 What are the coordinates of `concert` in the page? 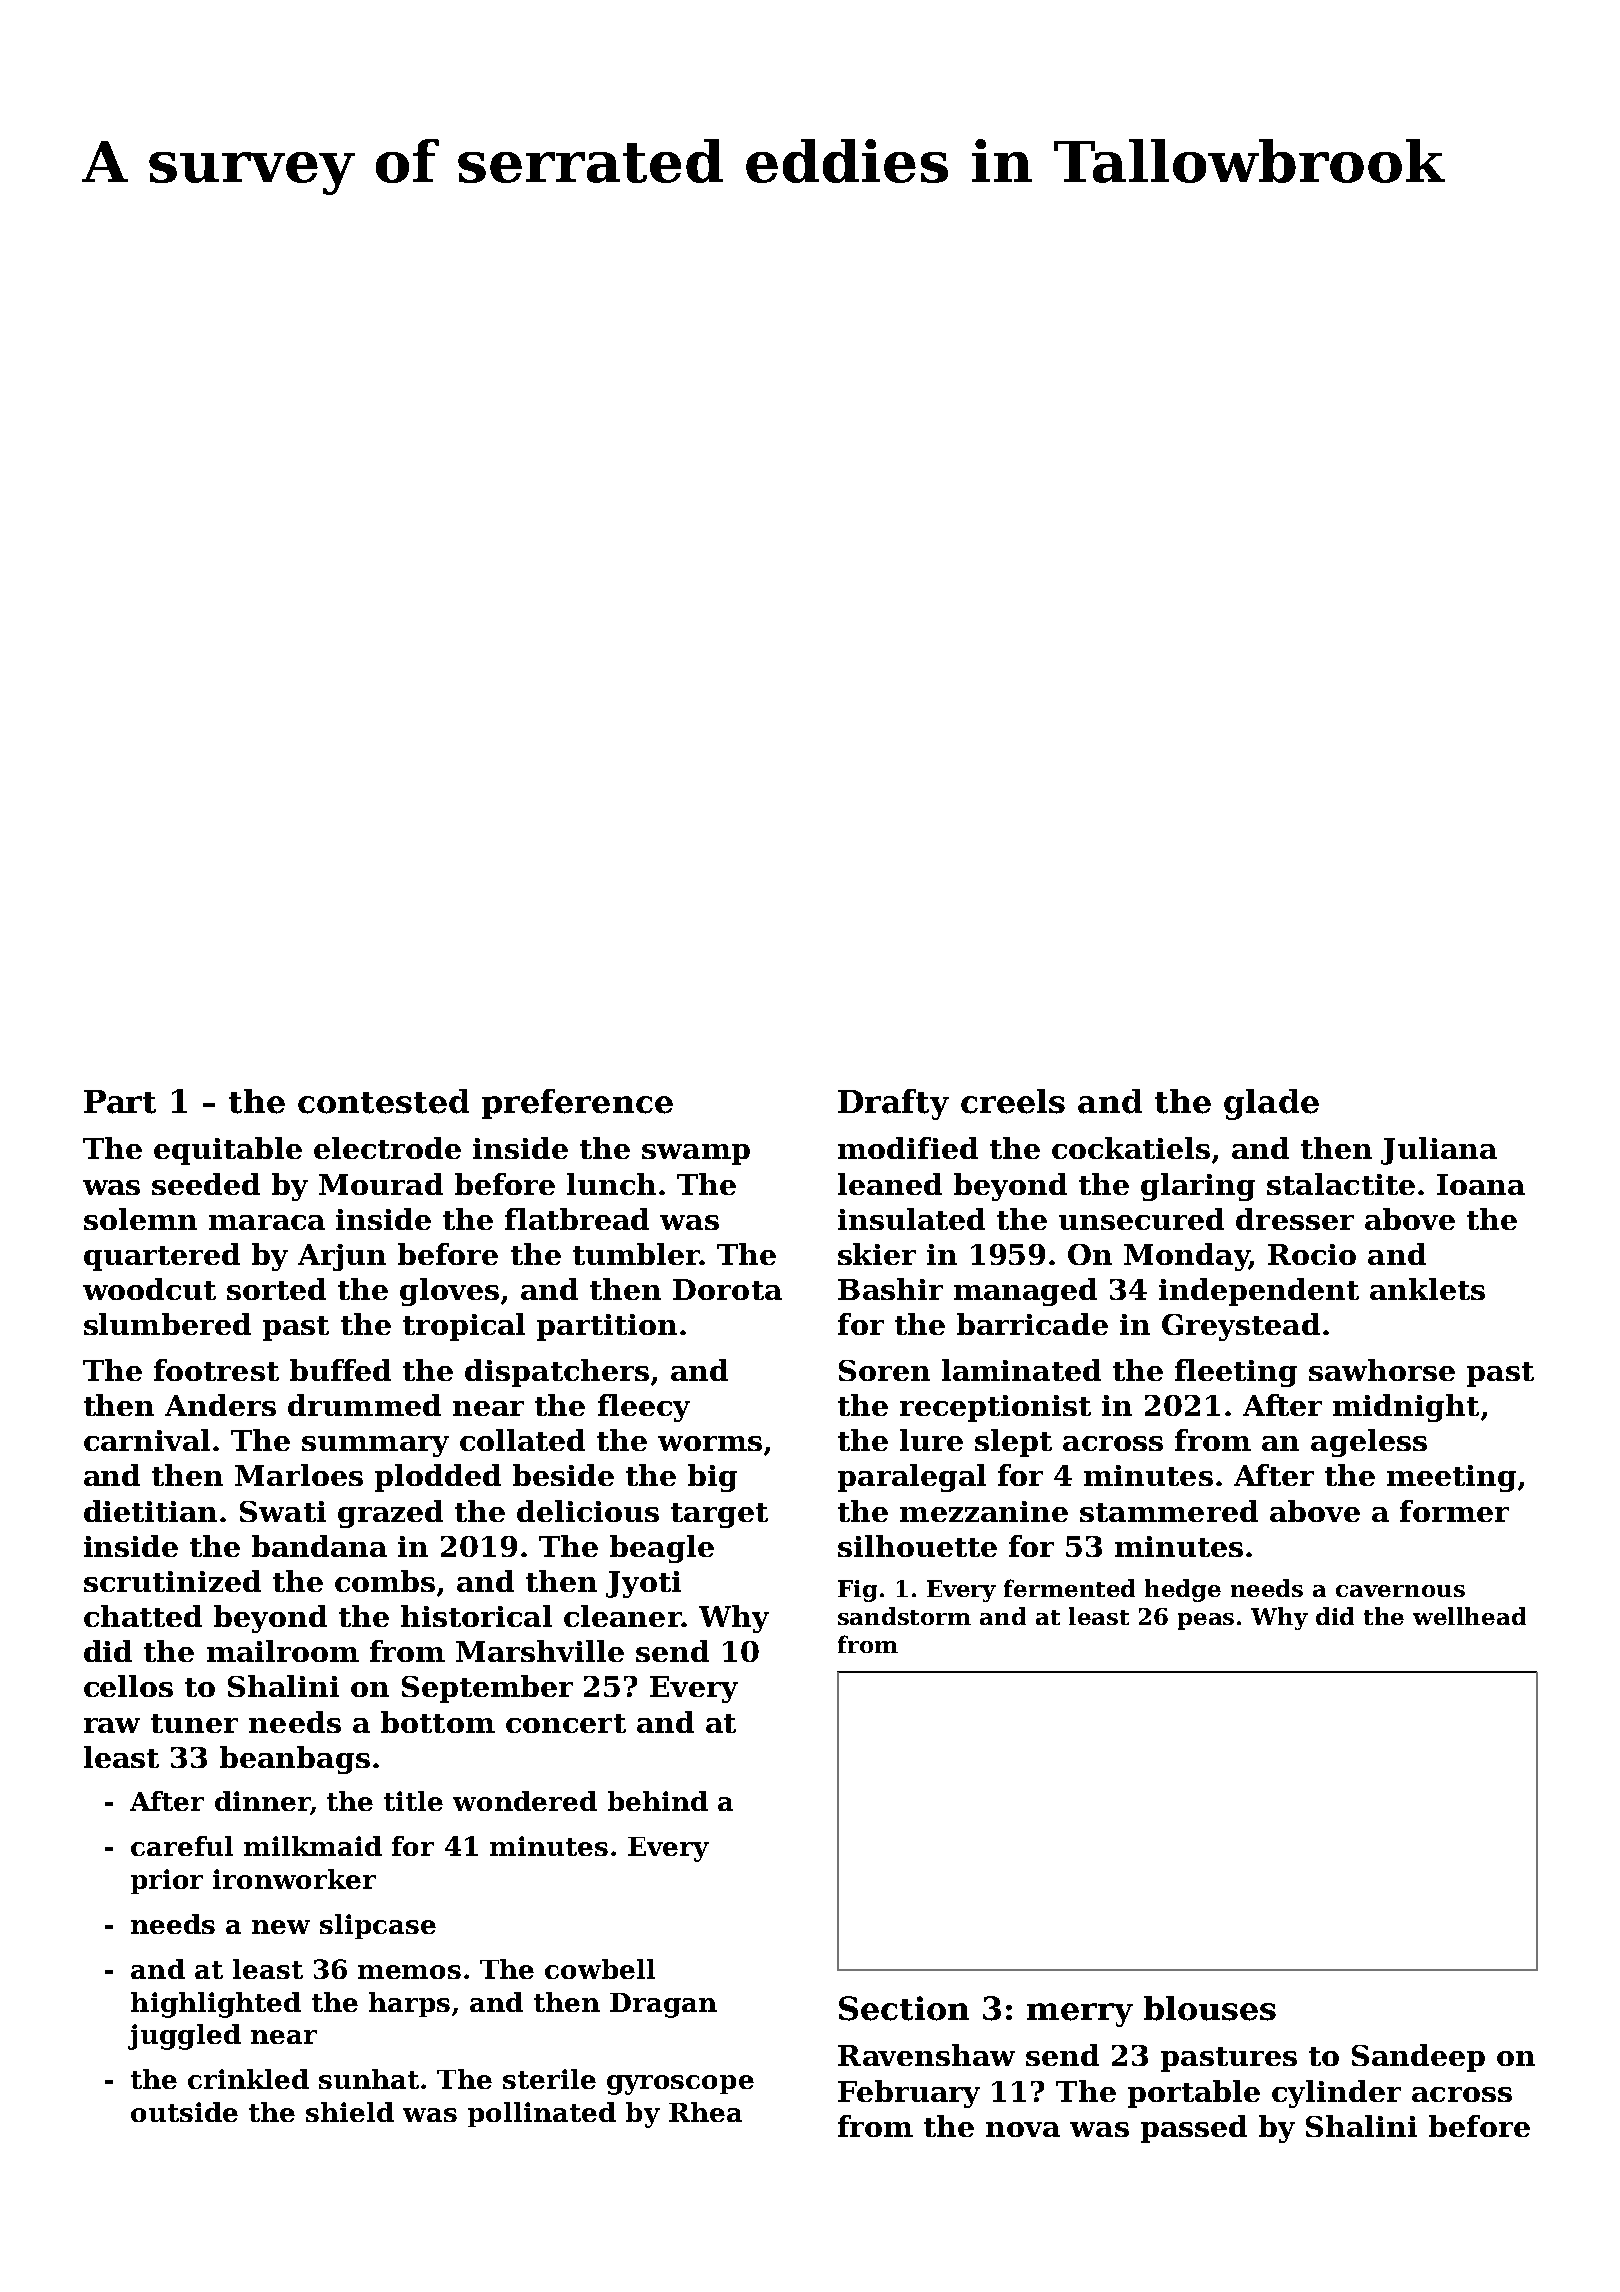 It's located at (566, 1723).
